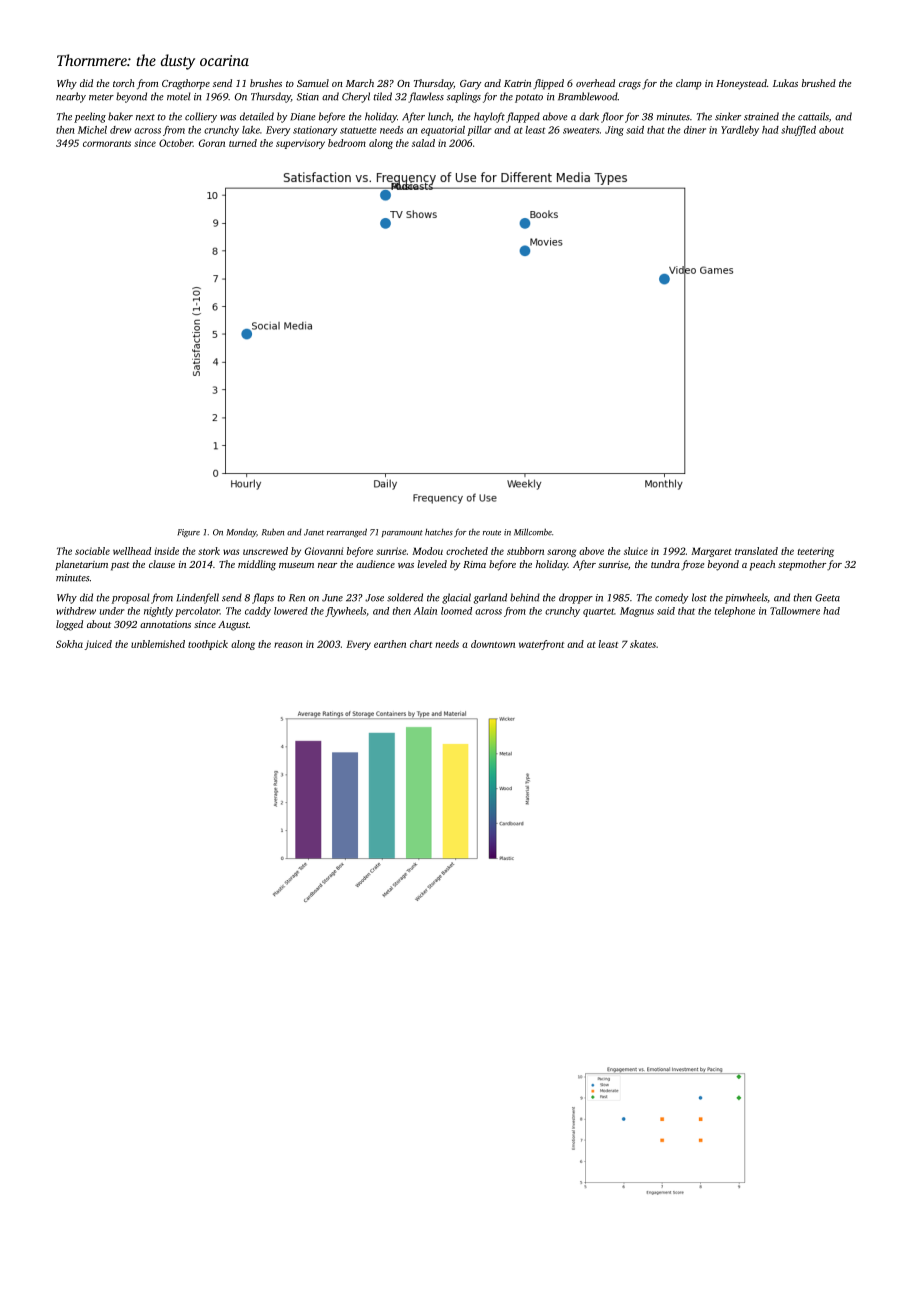  I want to click on sweaters, so click(581, 131).
